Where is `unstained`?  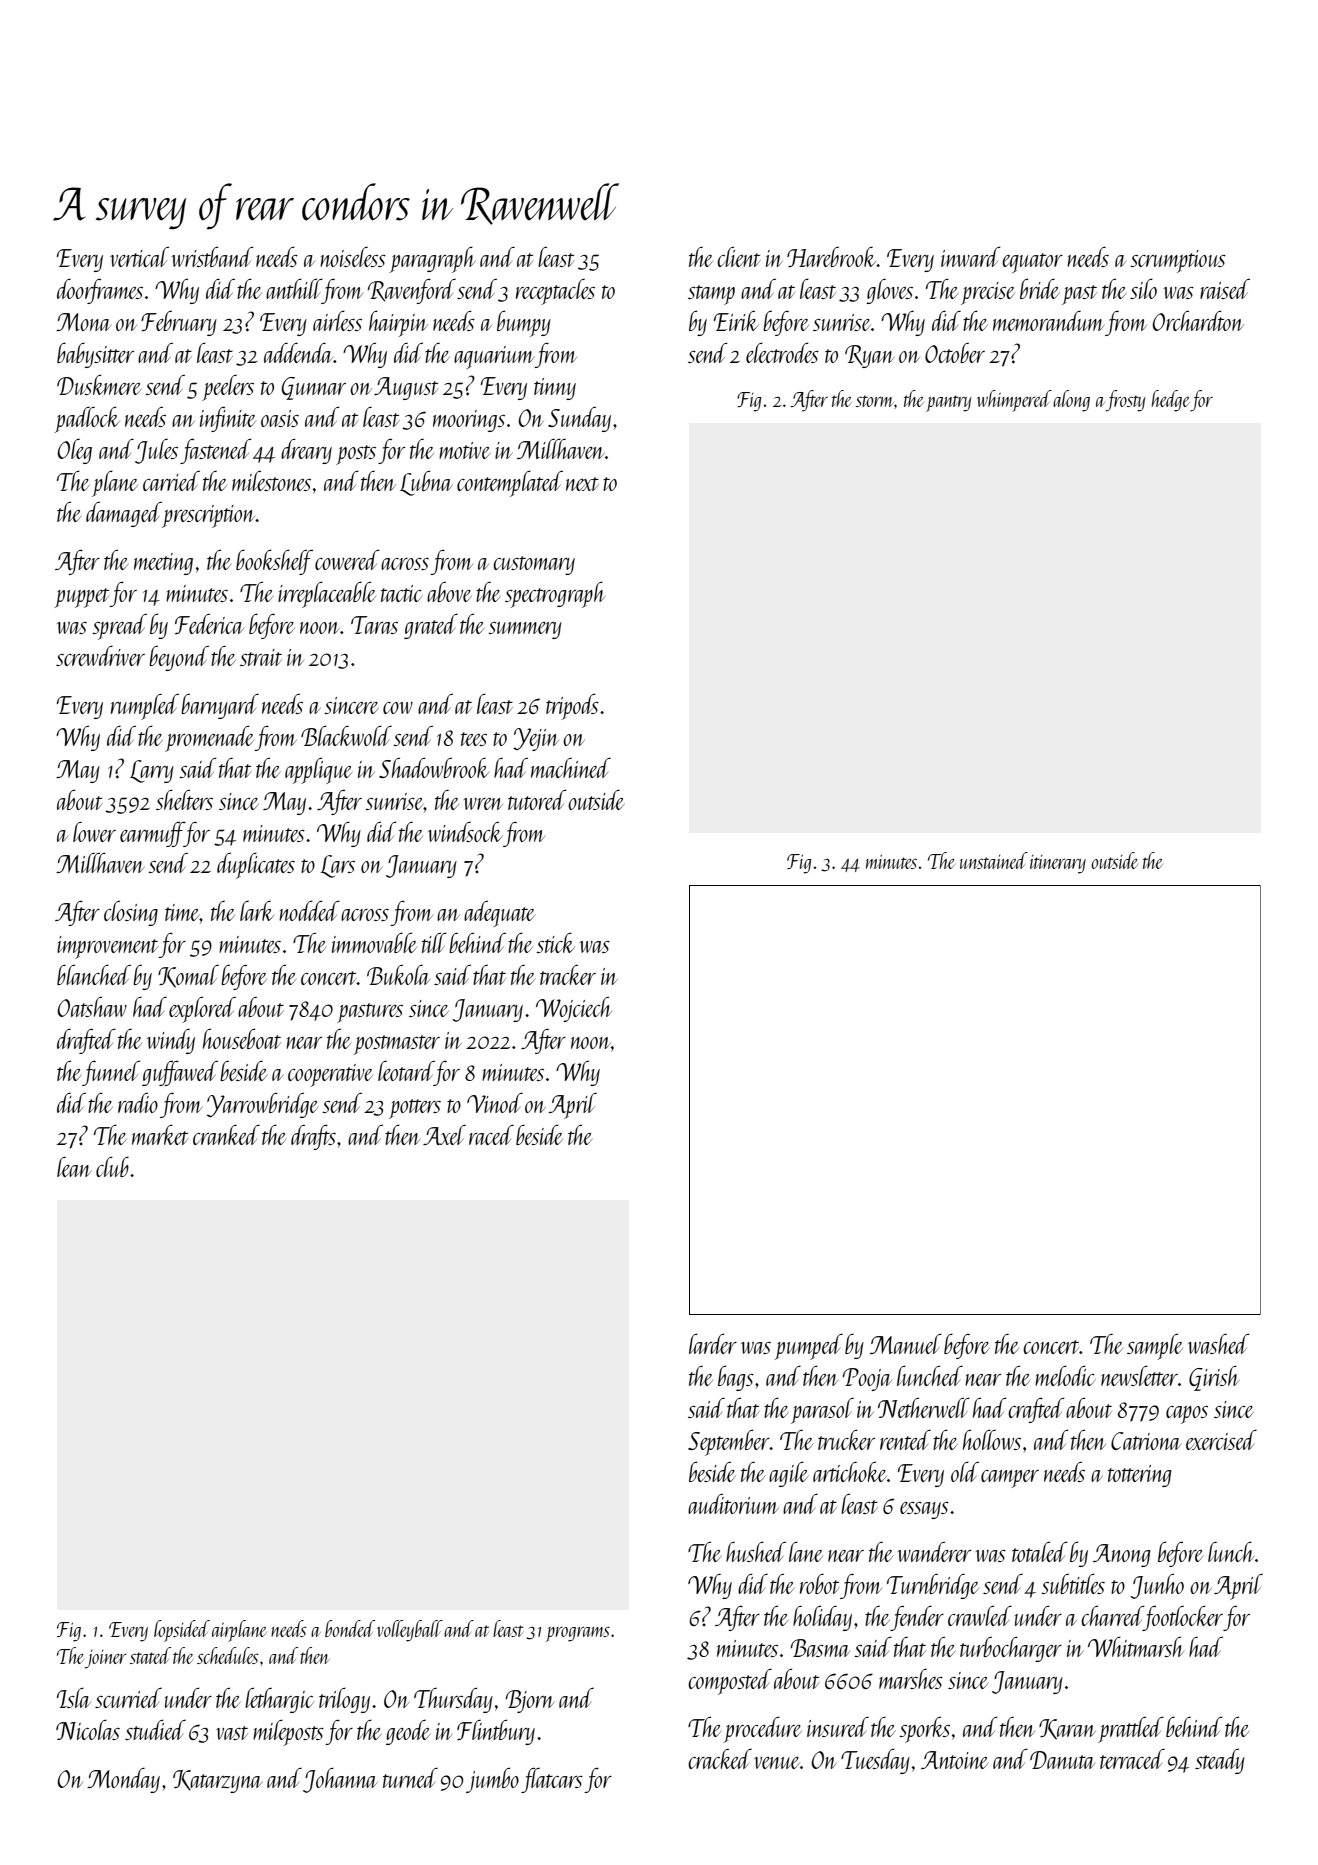
unstained is located at coordinates (994, 860).
